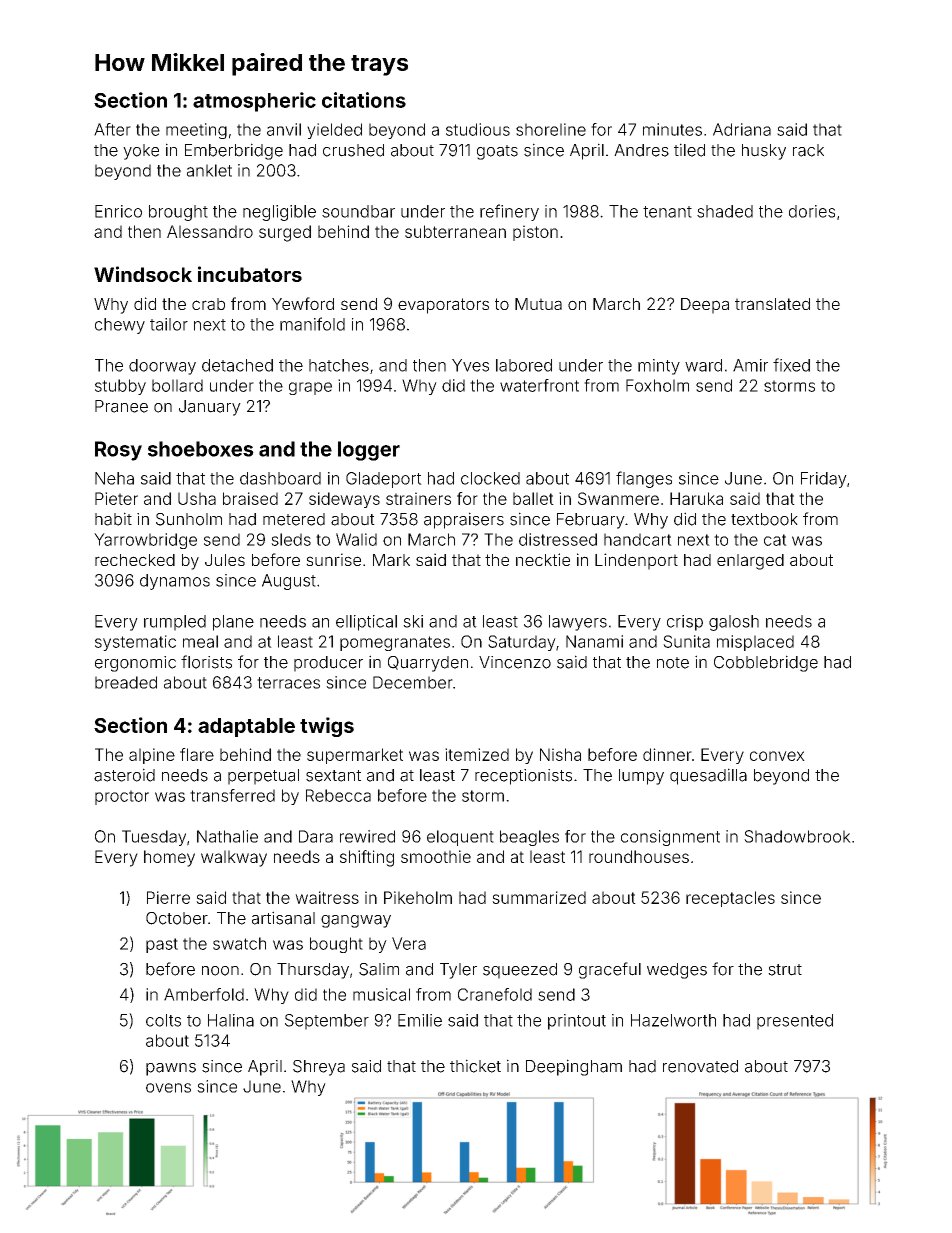 The width and height of the screenshot is (952, 1233). What do you see at coordinates (551, 129) in the screenshot?
I see `shoreline` at bounding box center [551, 129].
